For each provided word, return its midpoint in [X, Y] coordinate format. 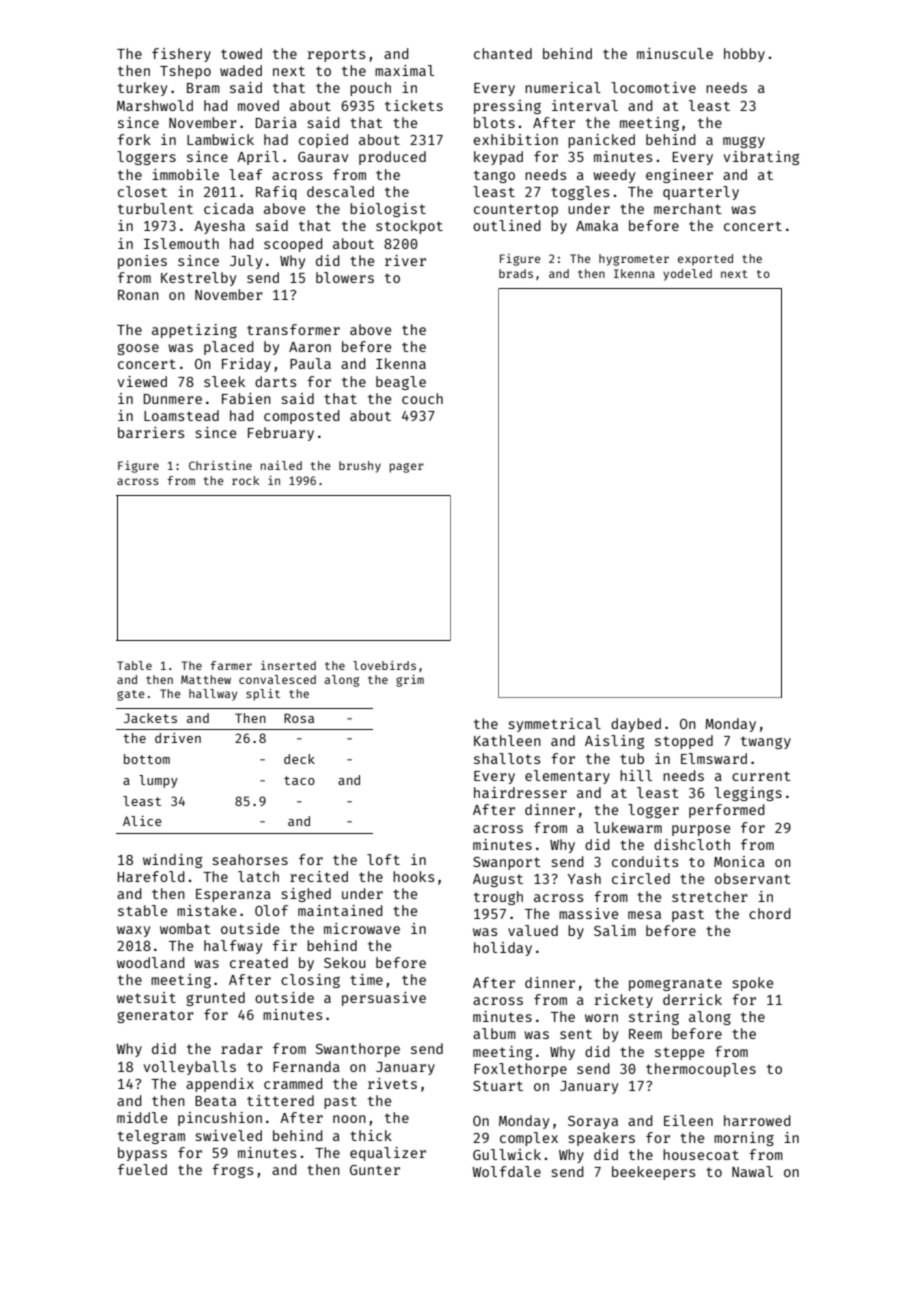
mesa [644, 915]
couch [422, 398]
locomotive [653, 87]
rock [245, 480]
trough [498, 898]
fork [134, 139]
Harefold [151, 876]
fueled [142, 1169]
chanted [503, 53]
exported [705, 260]
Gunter [375, 1170]
